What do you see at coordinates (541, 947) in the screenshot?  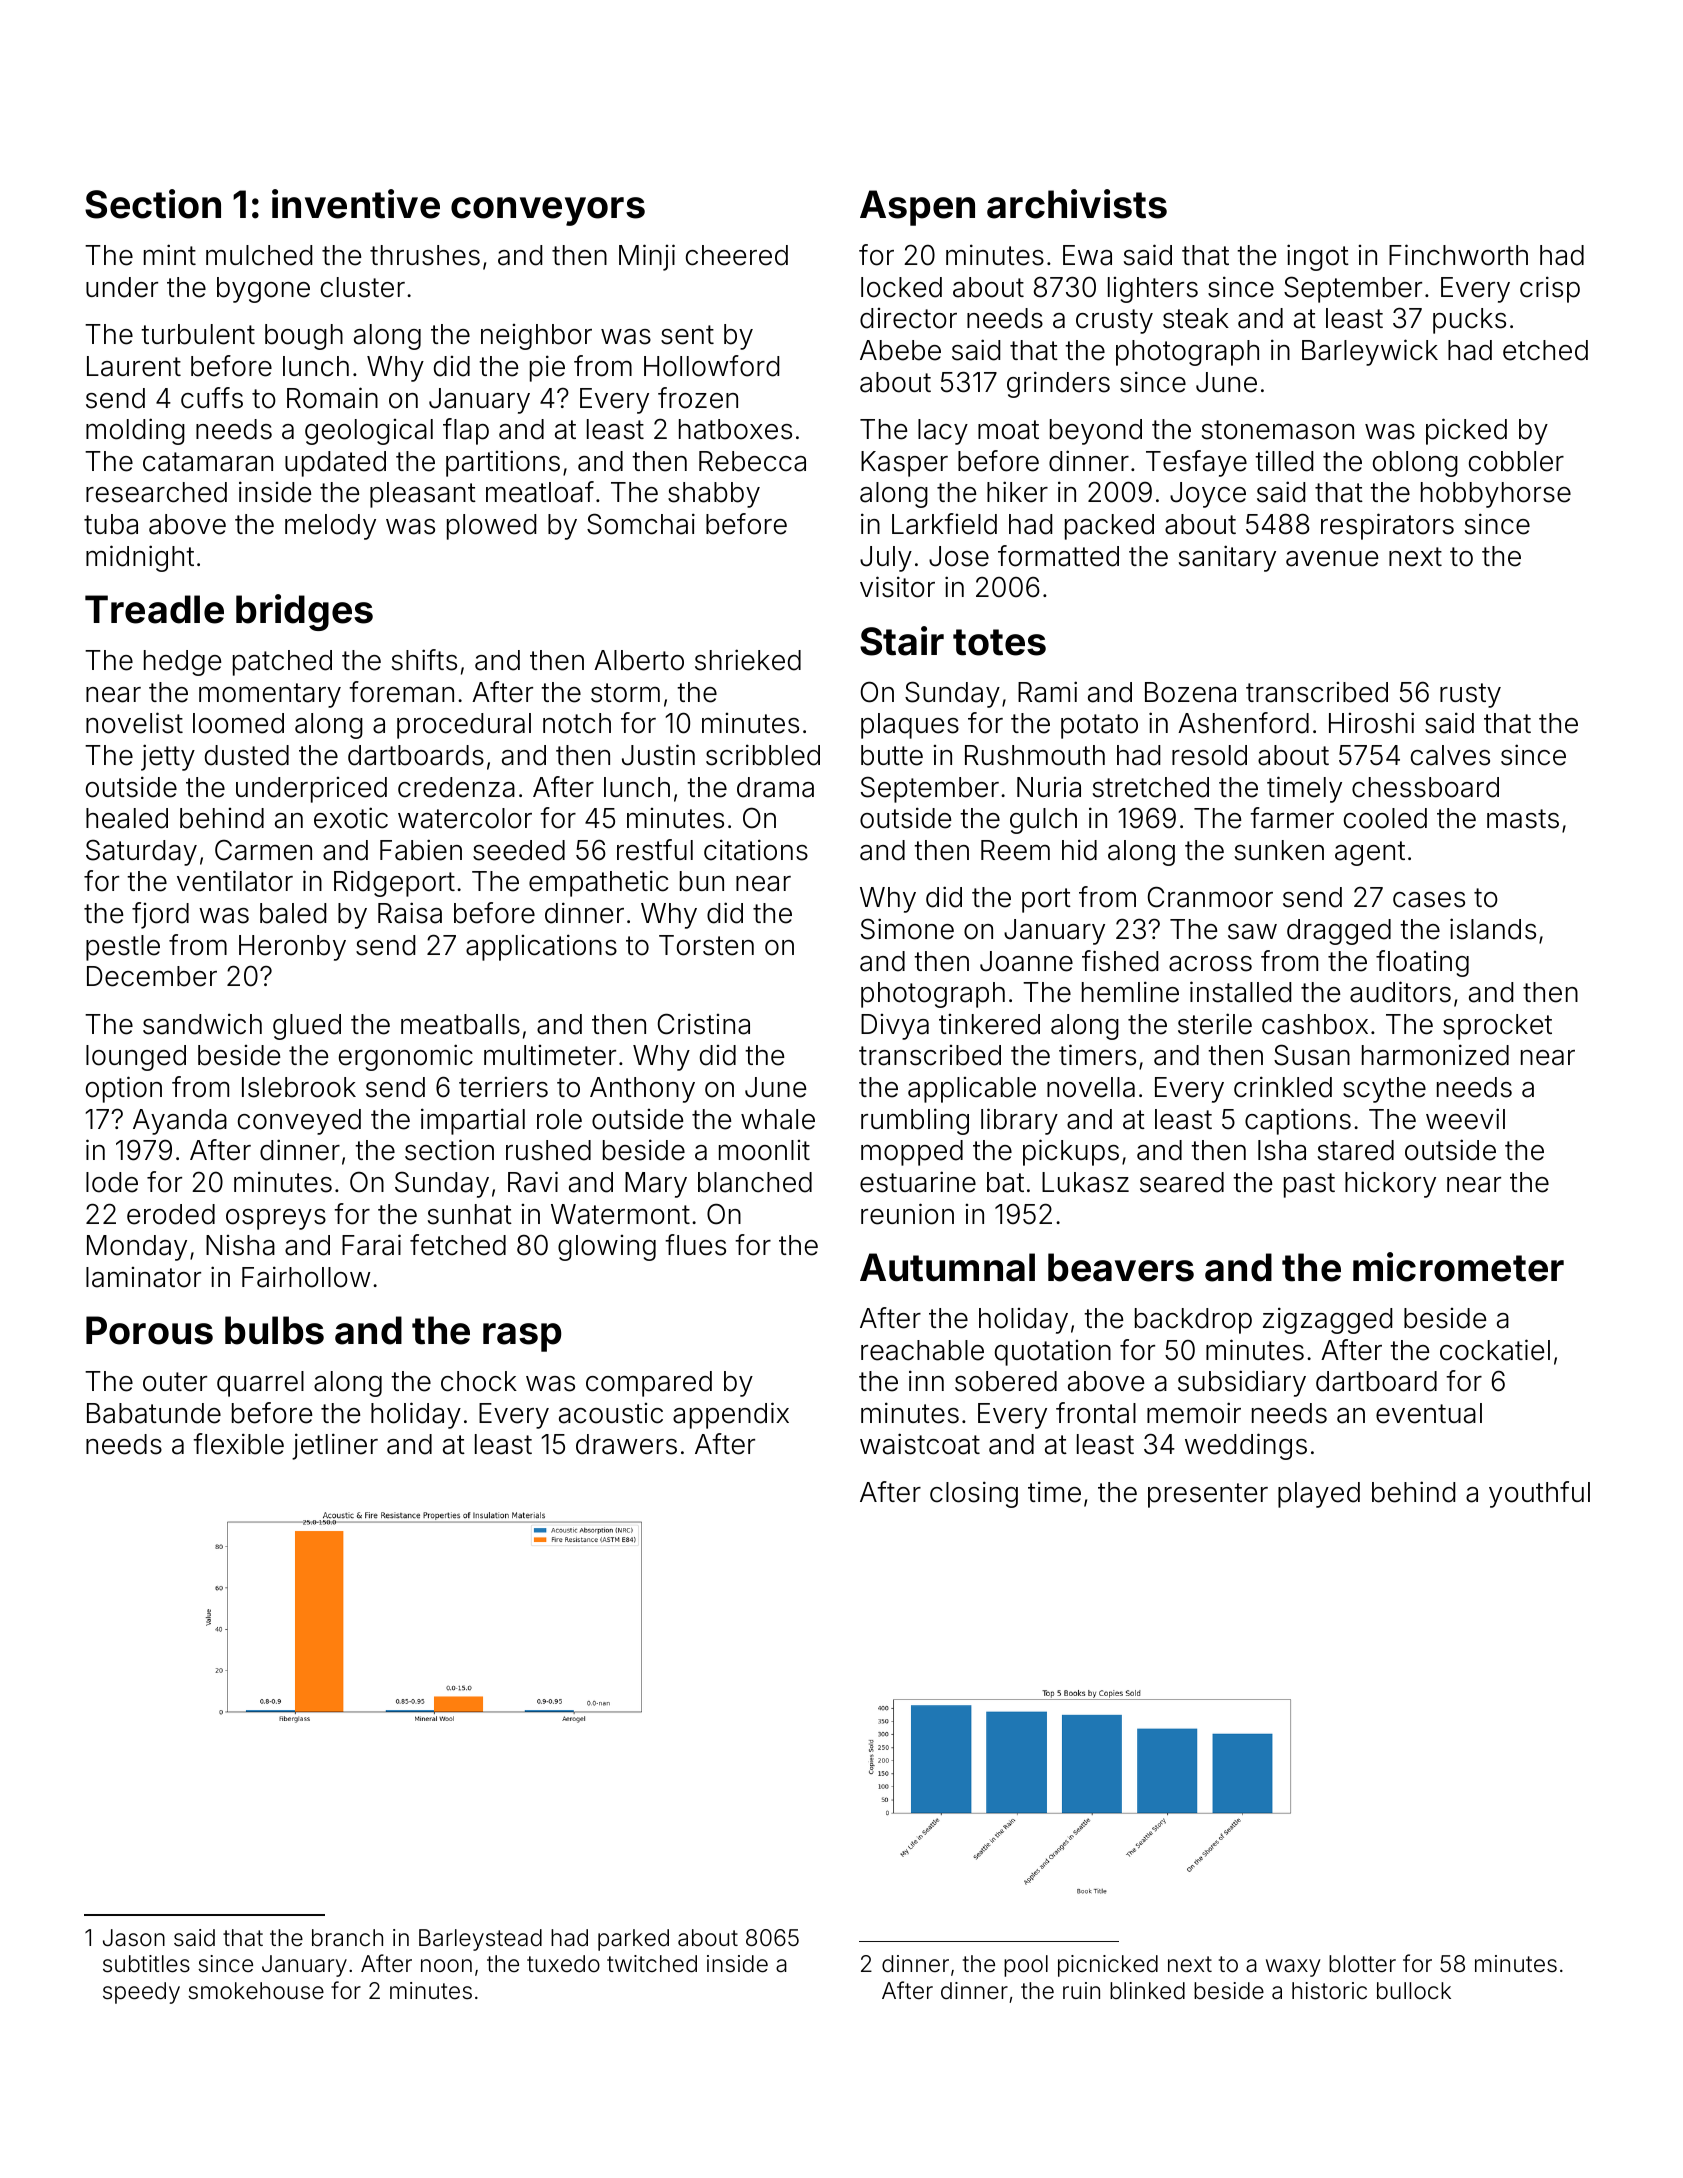 I see `applications` at bounding box center [541, 947].
